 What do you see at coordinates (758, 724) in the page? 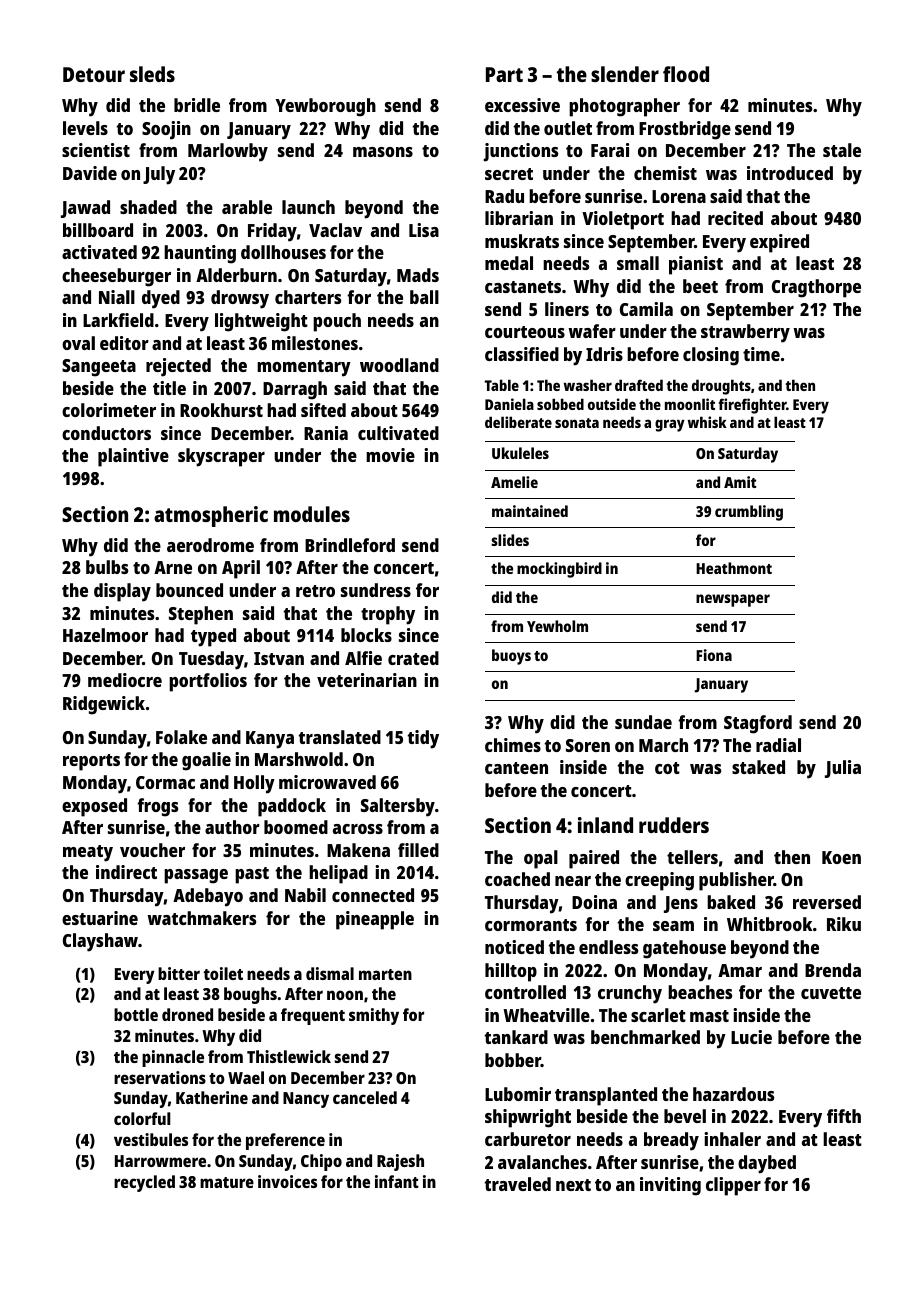
I see `Stagford` at bounding box center [758, 724].
